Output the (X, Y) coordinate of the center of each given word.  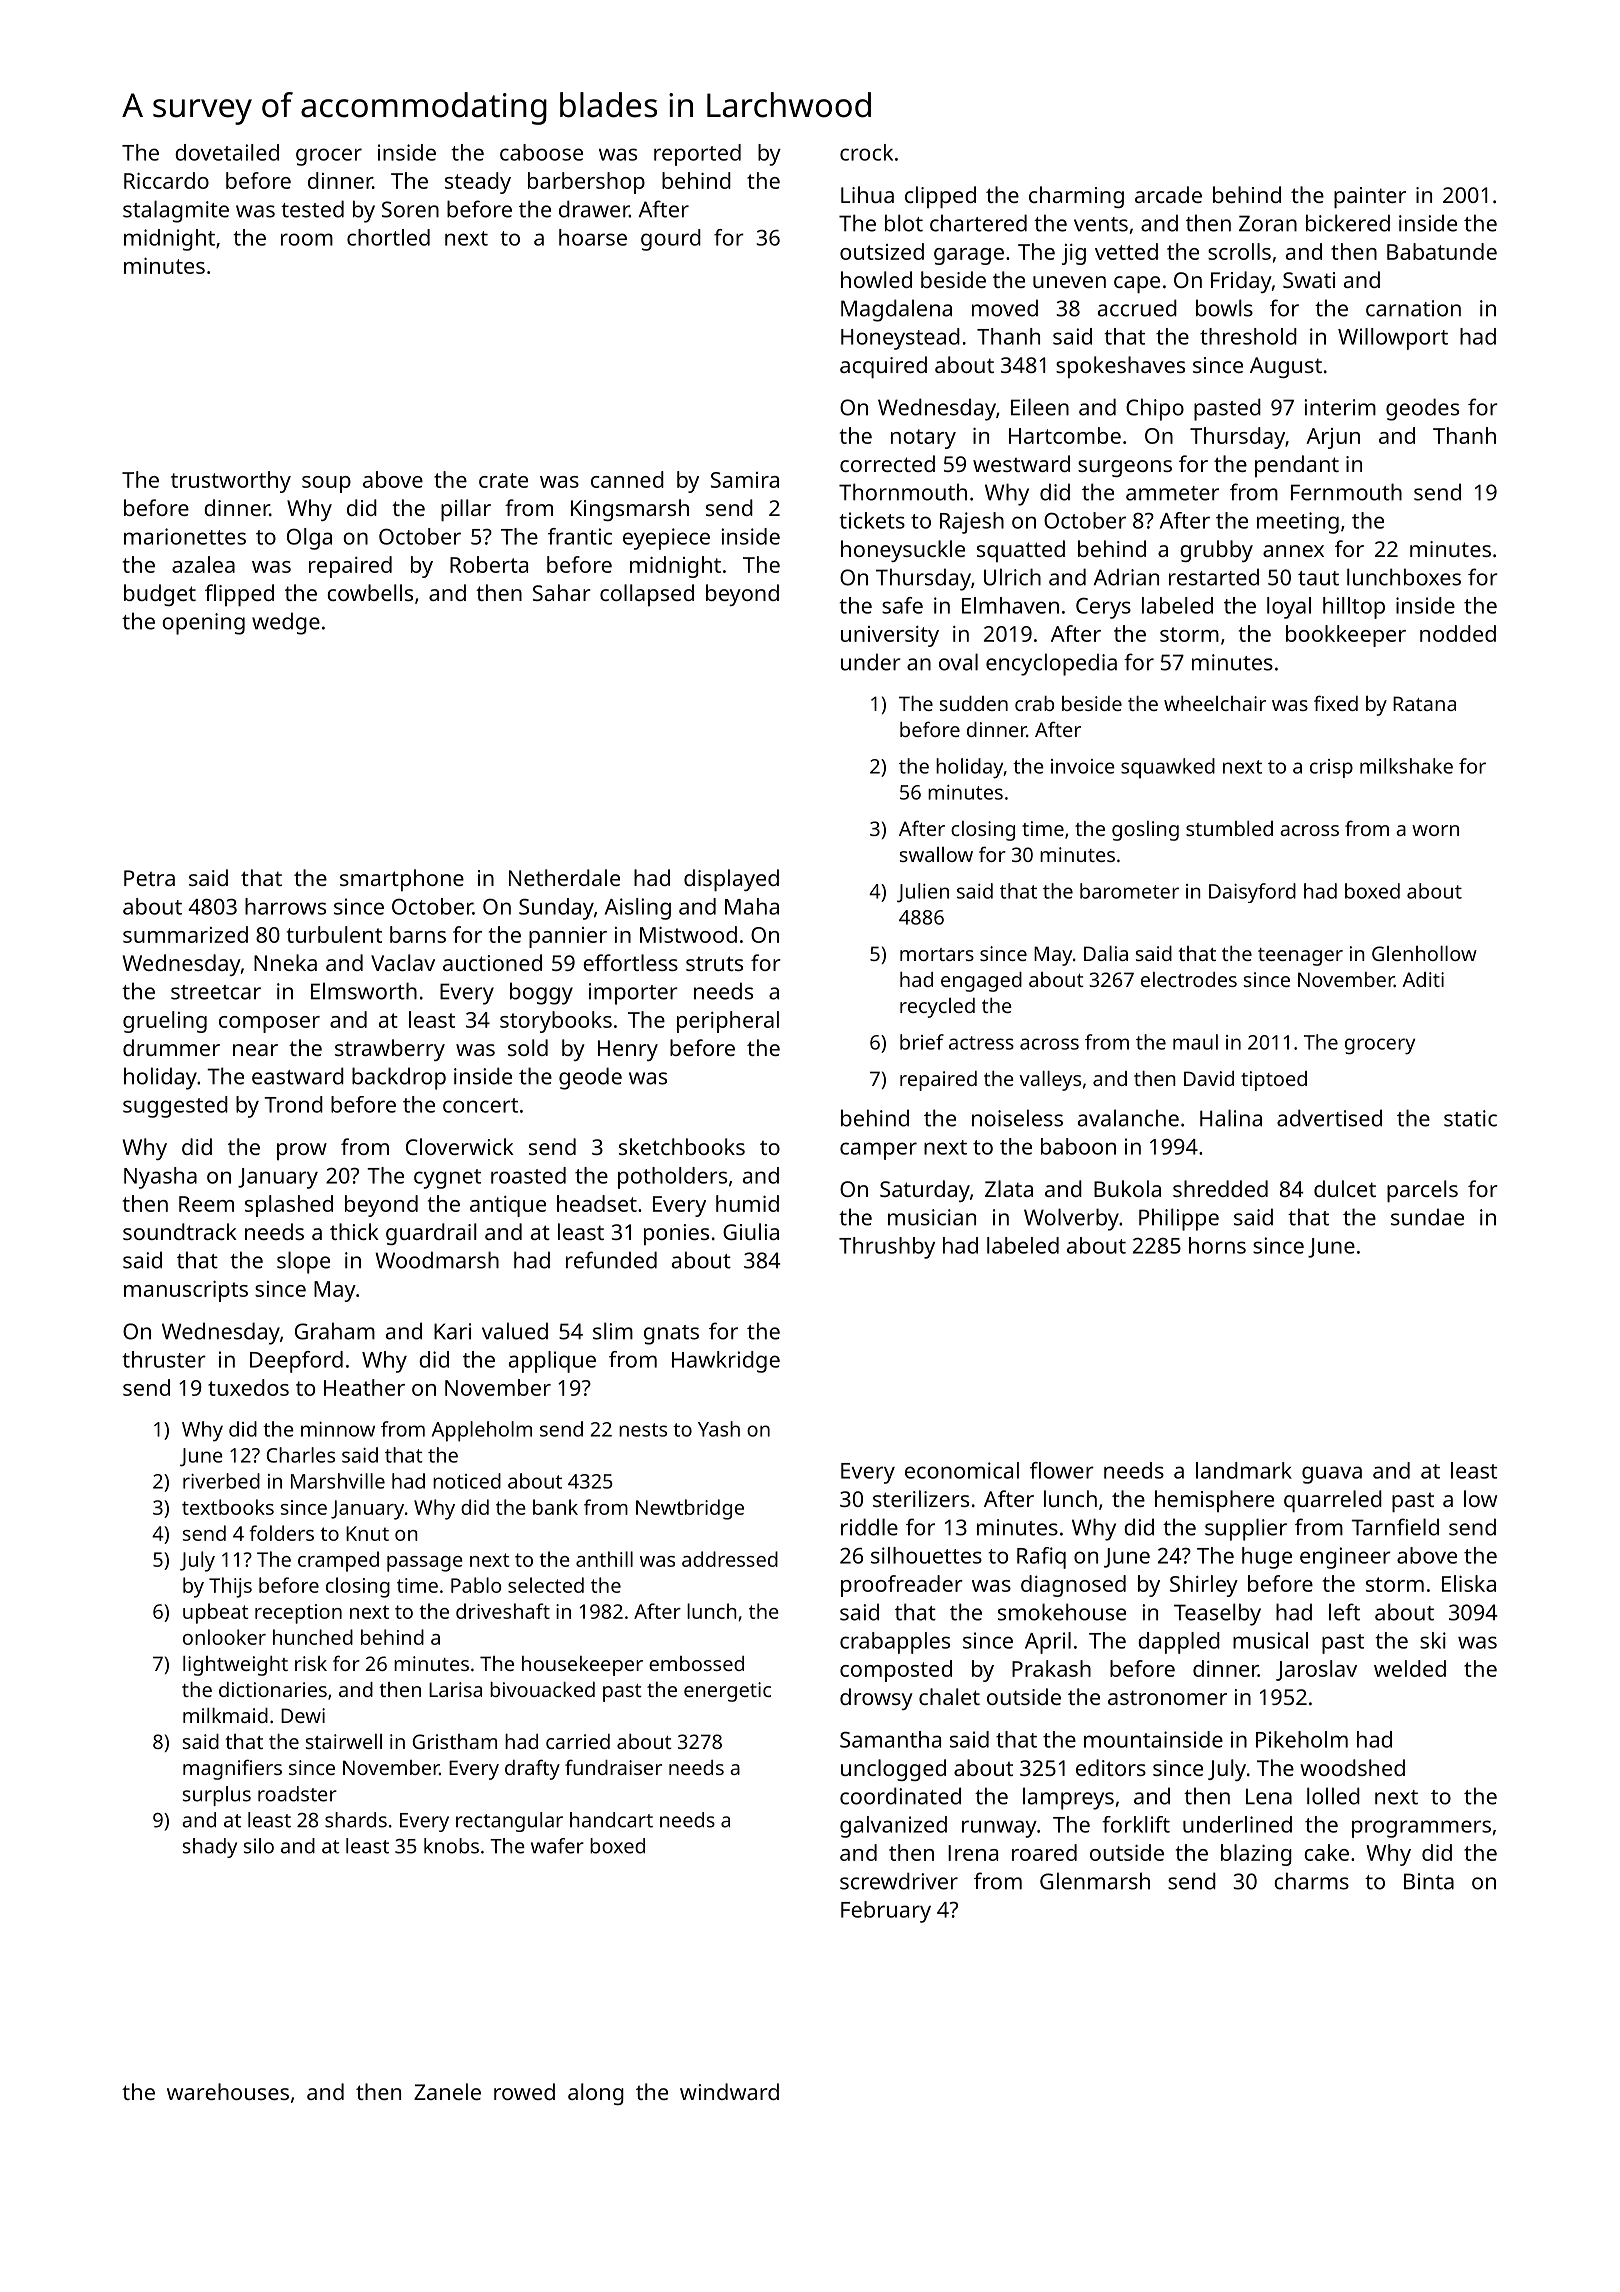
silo (259, 1846)
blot (904, 223)
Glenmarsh (1095, 1881)
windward (729, 2091)
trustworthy (231, 482)
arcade (1168, 194)
